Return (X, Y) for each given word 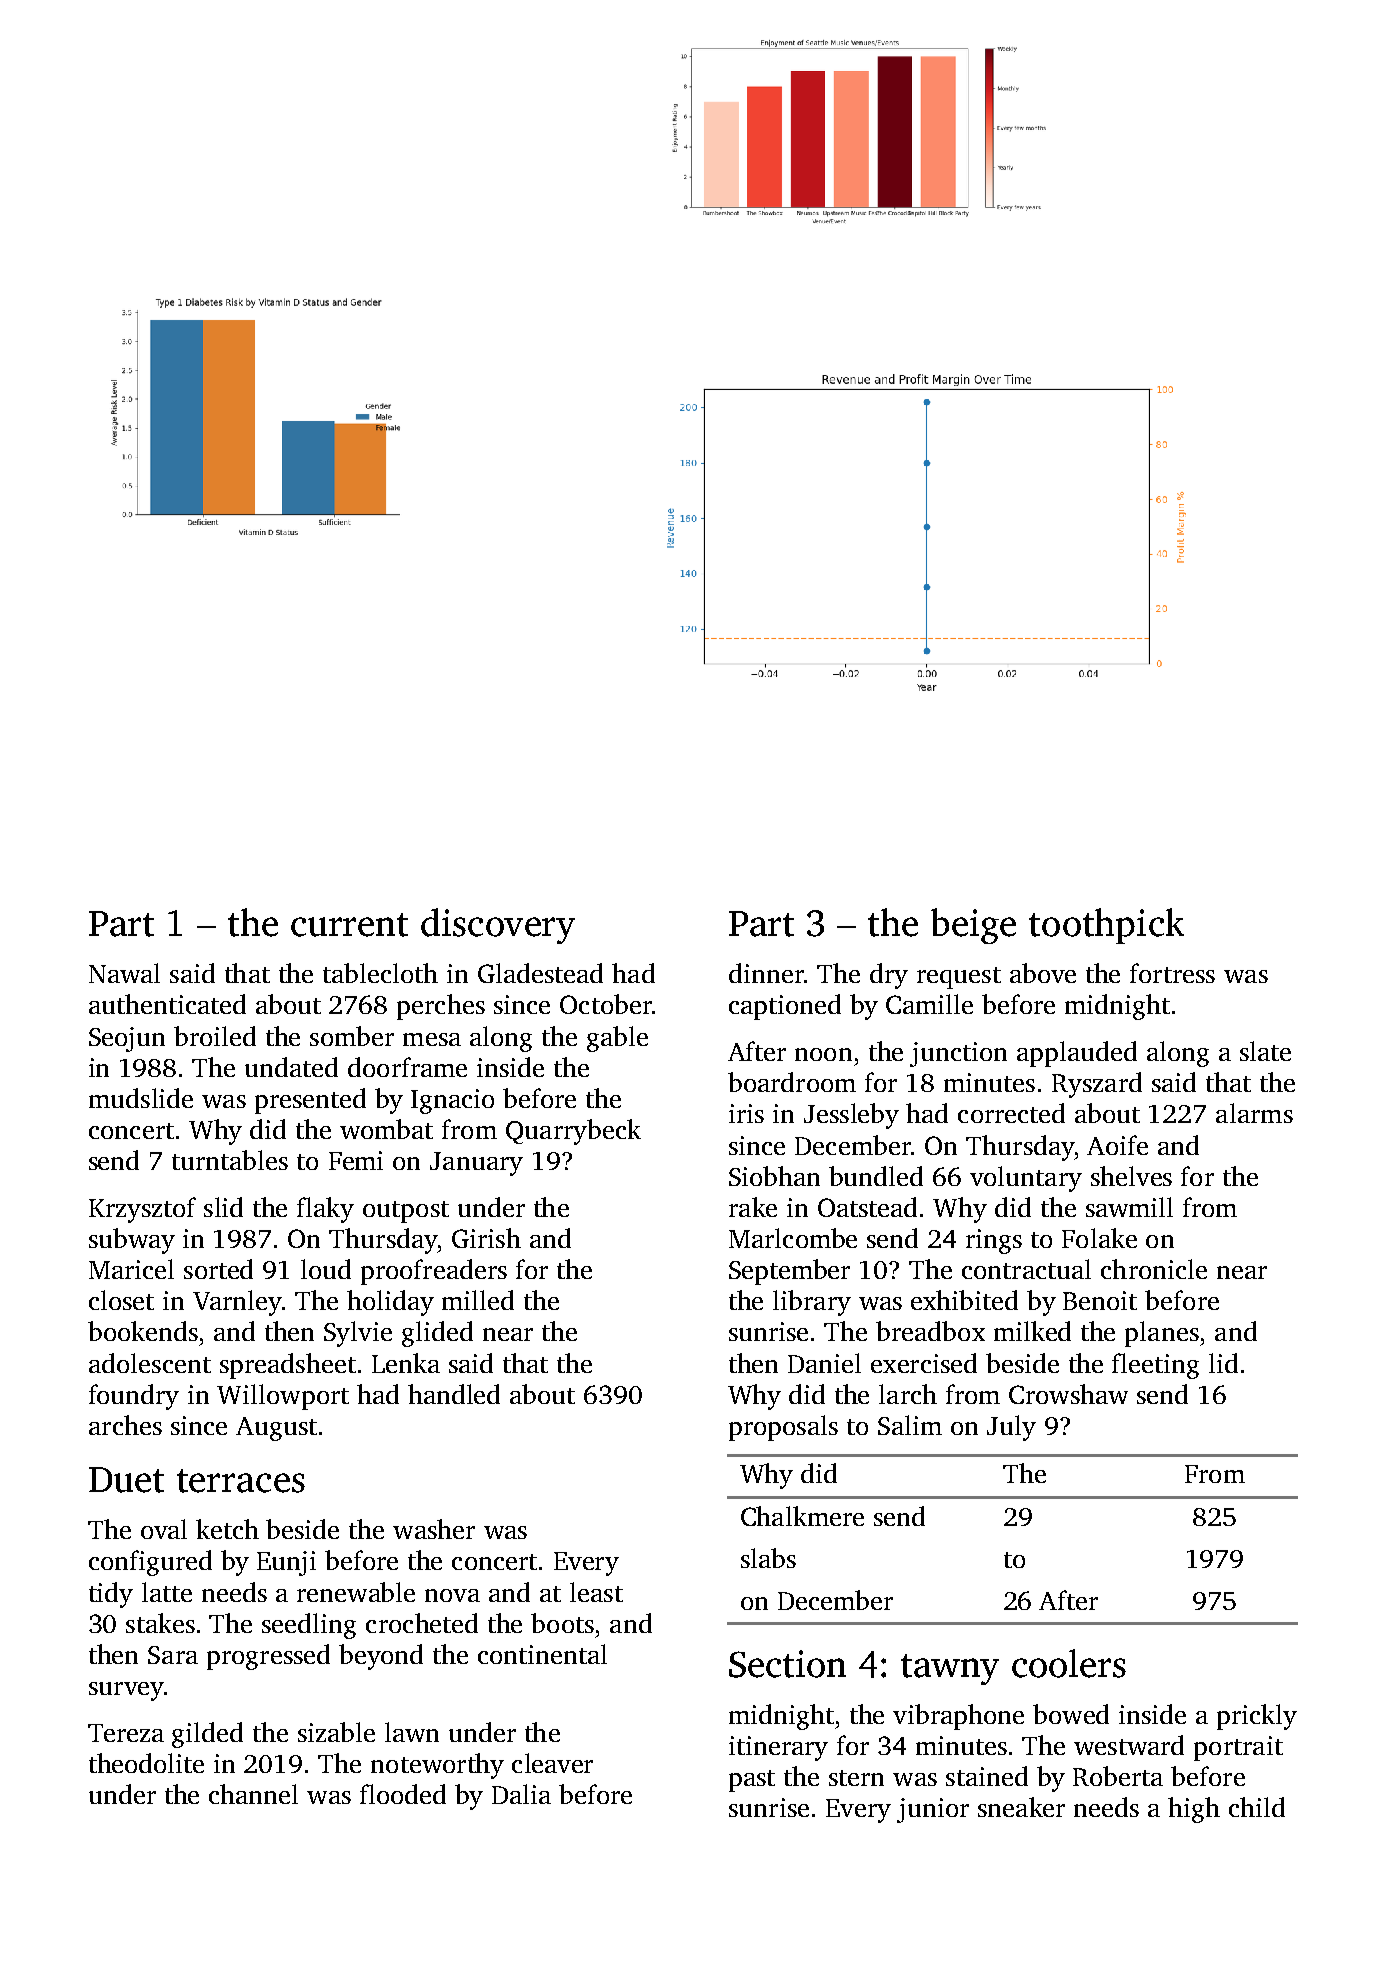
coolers (1069, 1663)
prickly (1257, 1717)
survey (126, 1691)
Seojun (127, 1039)
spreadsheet (288, 1366)
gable (617, 1039)
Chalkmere (802, 1516)
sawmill (1129, 1207)
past (752, 1781)
